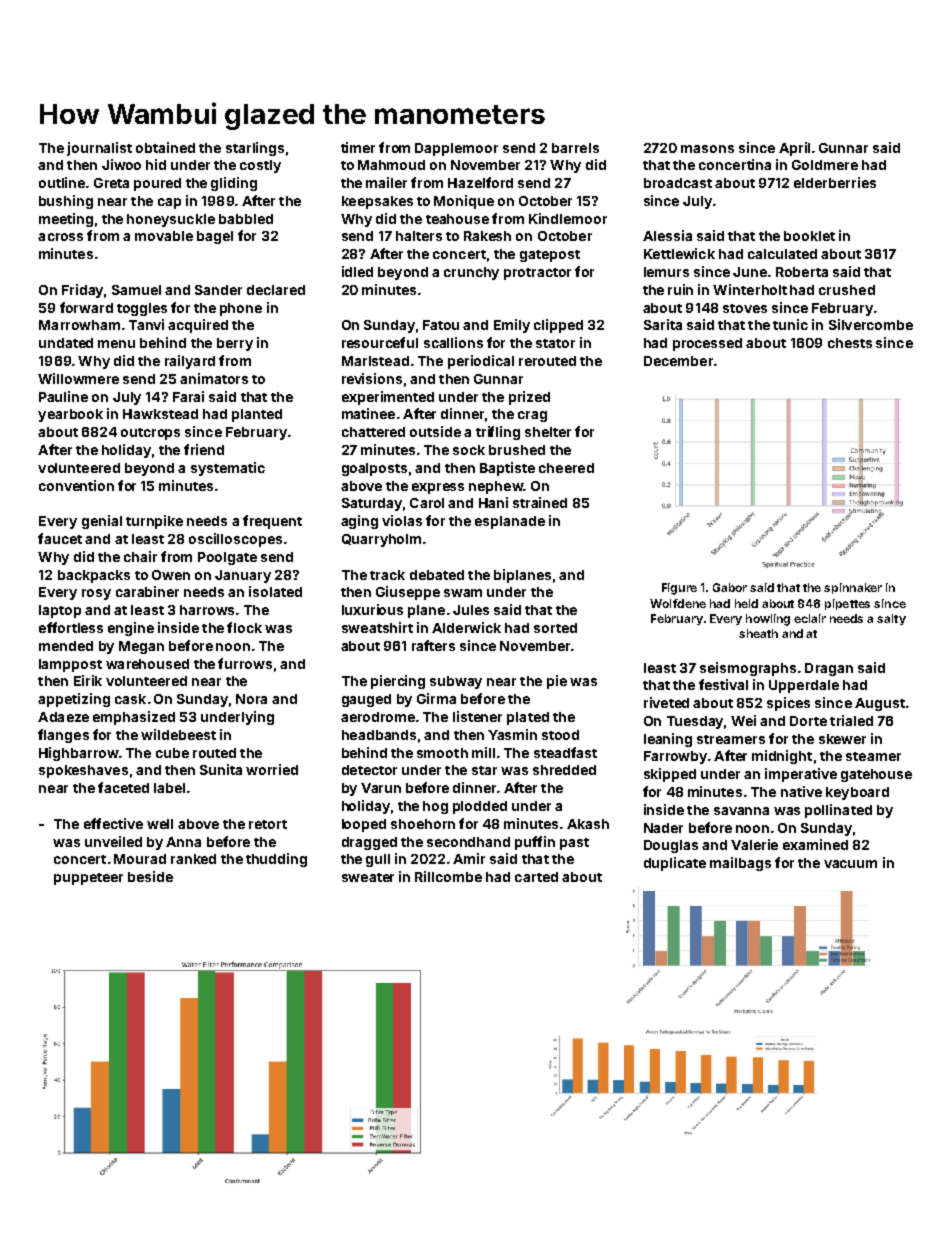 This image has width=952, height=1233. I want to click on Dragan, so click(829, 669).
